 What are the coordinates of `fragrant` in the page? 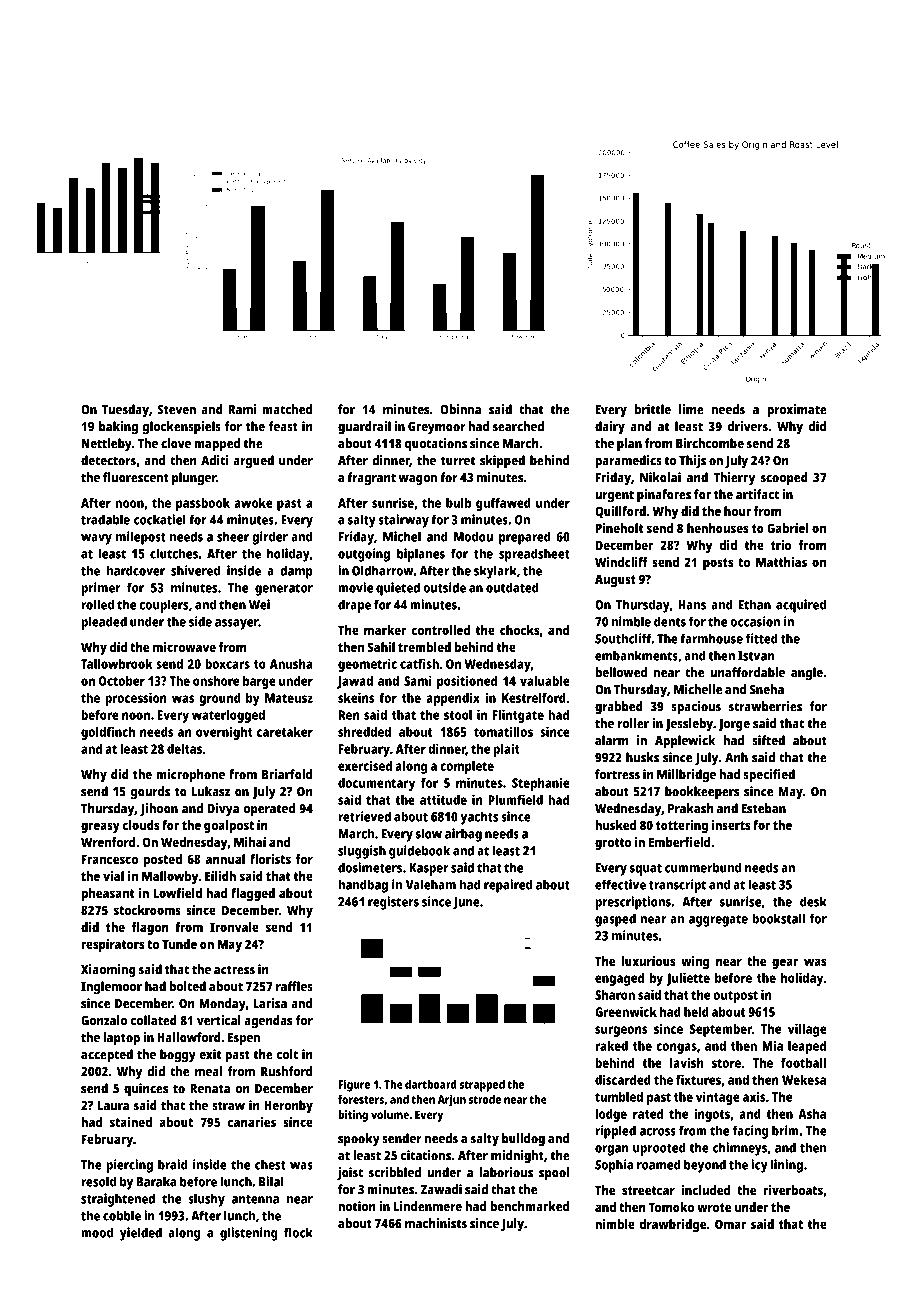 It's located at (371, 479).
